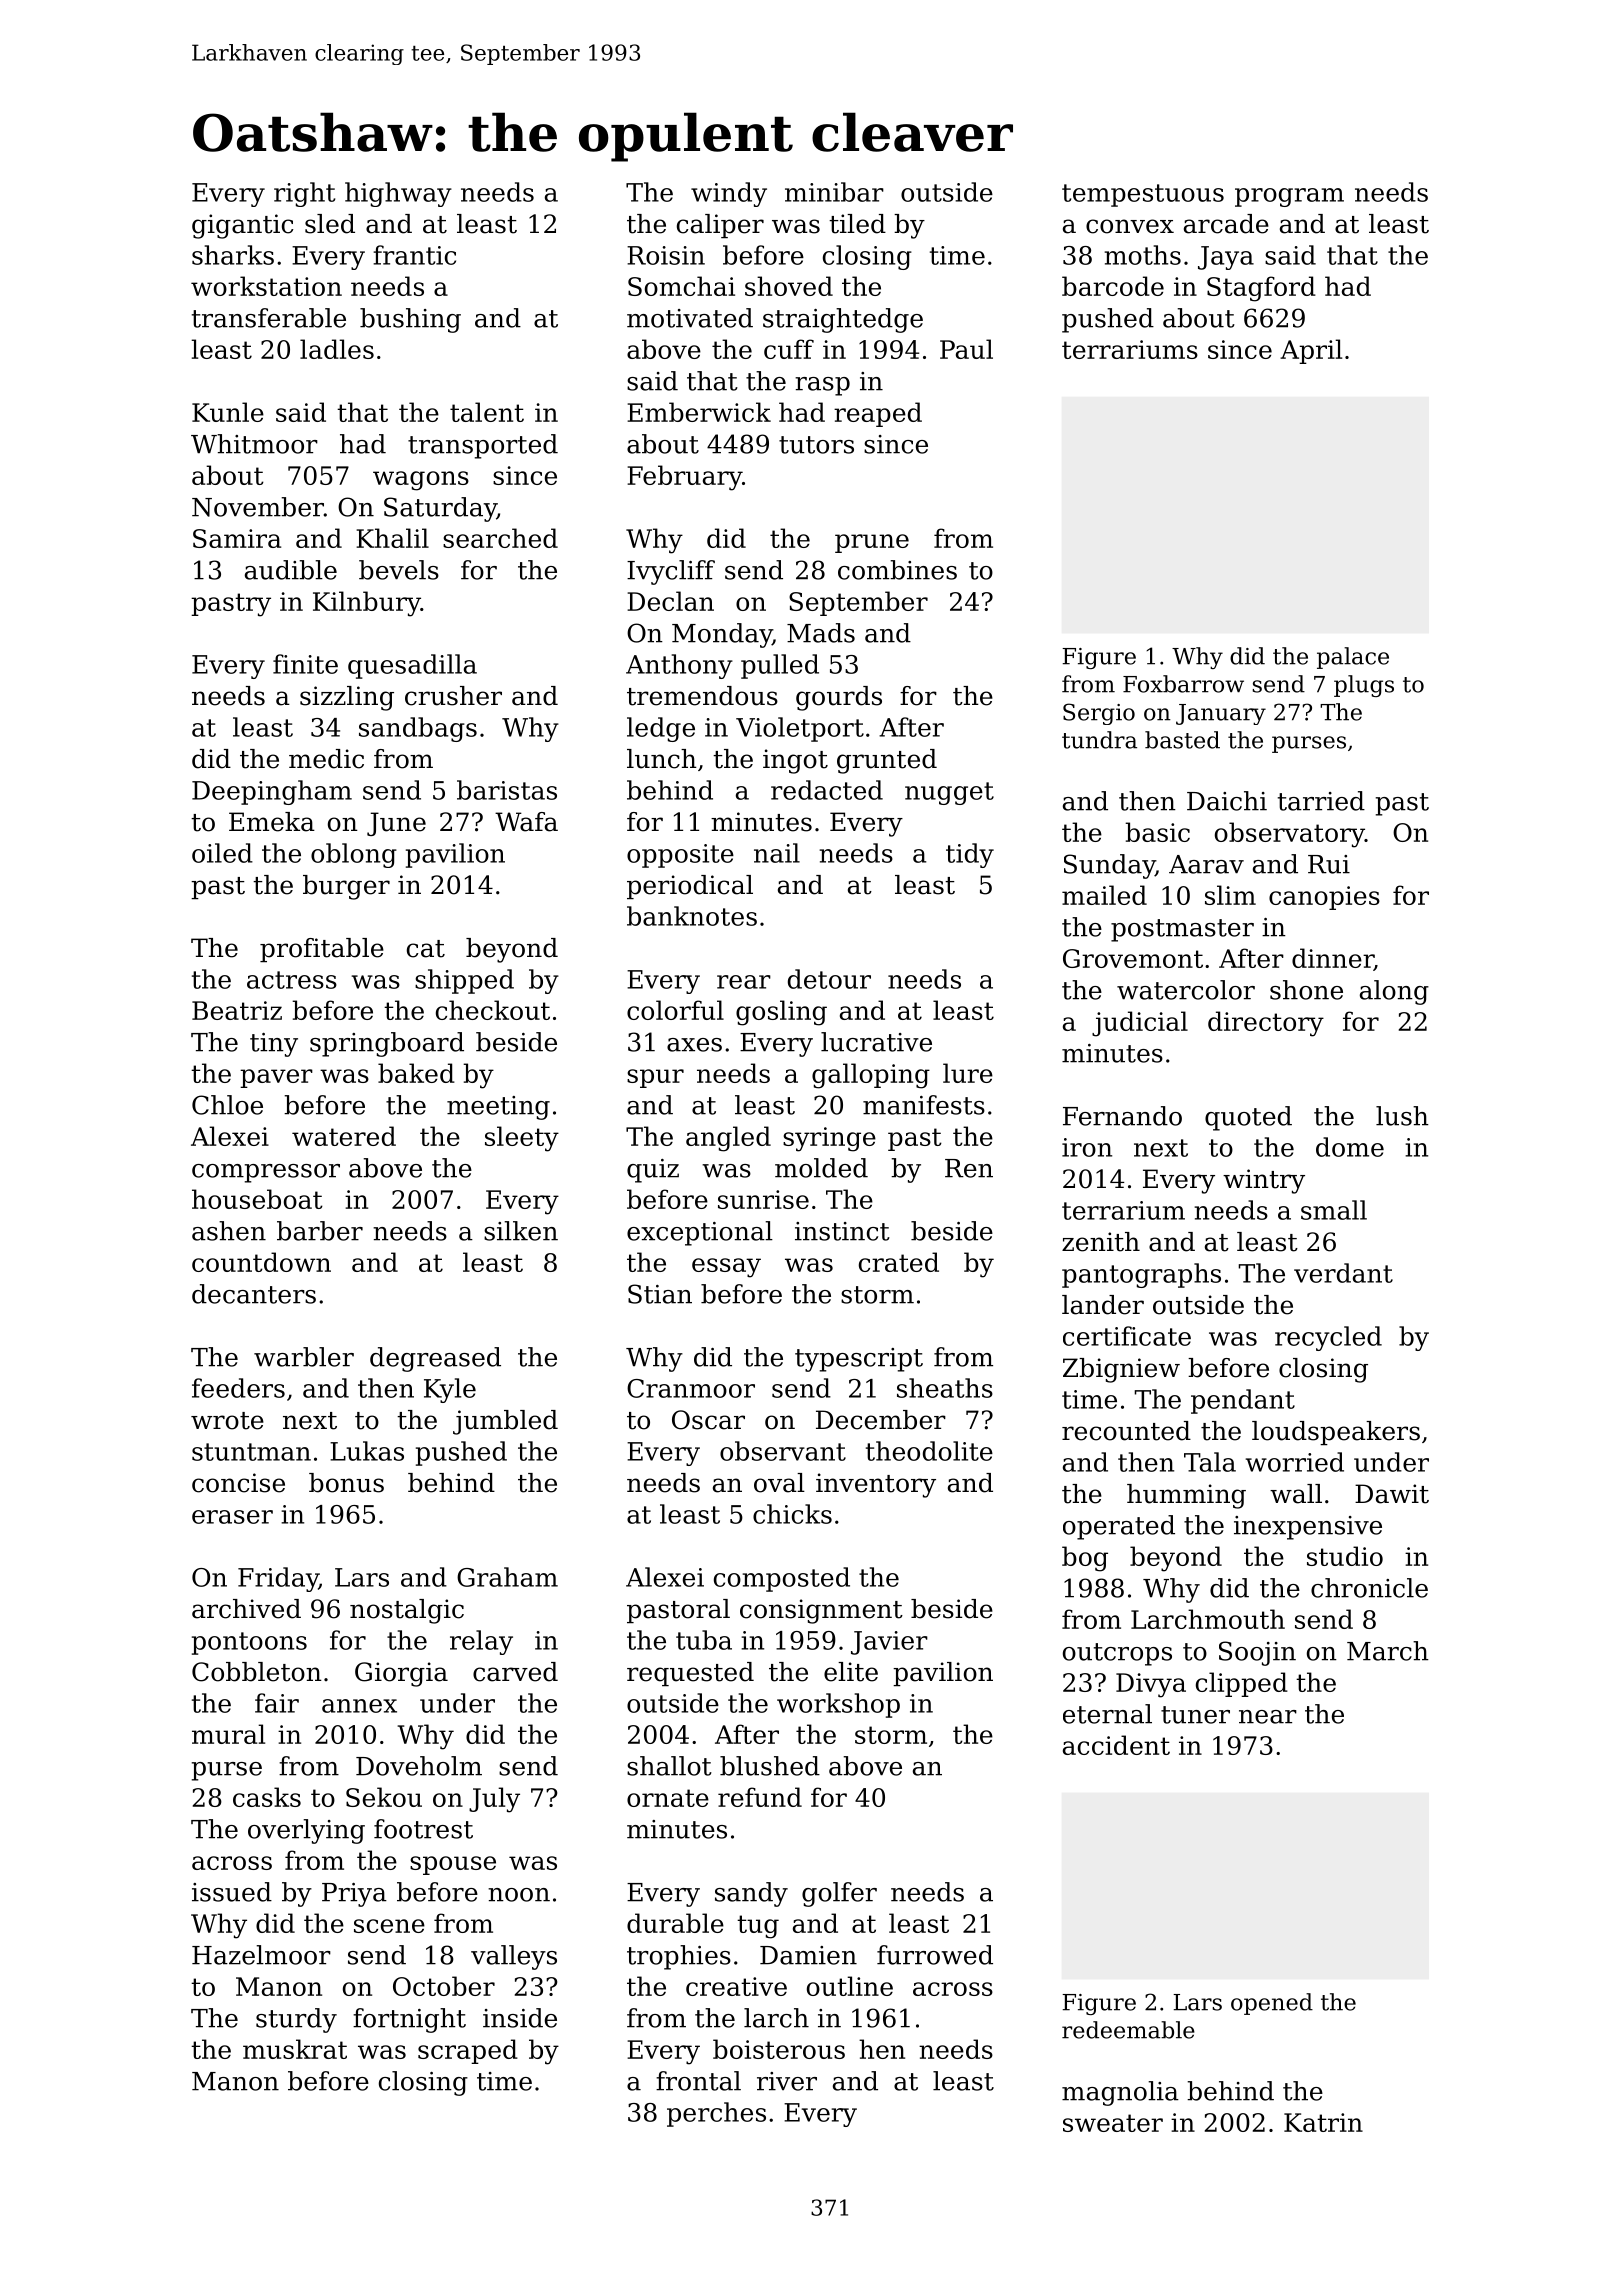  What do you see at coordinates (720, 226) in the document?
I see `caliper` at bounding box center [720, 226].
